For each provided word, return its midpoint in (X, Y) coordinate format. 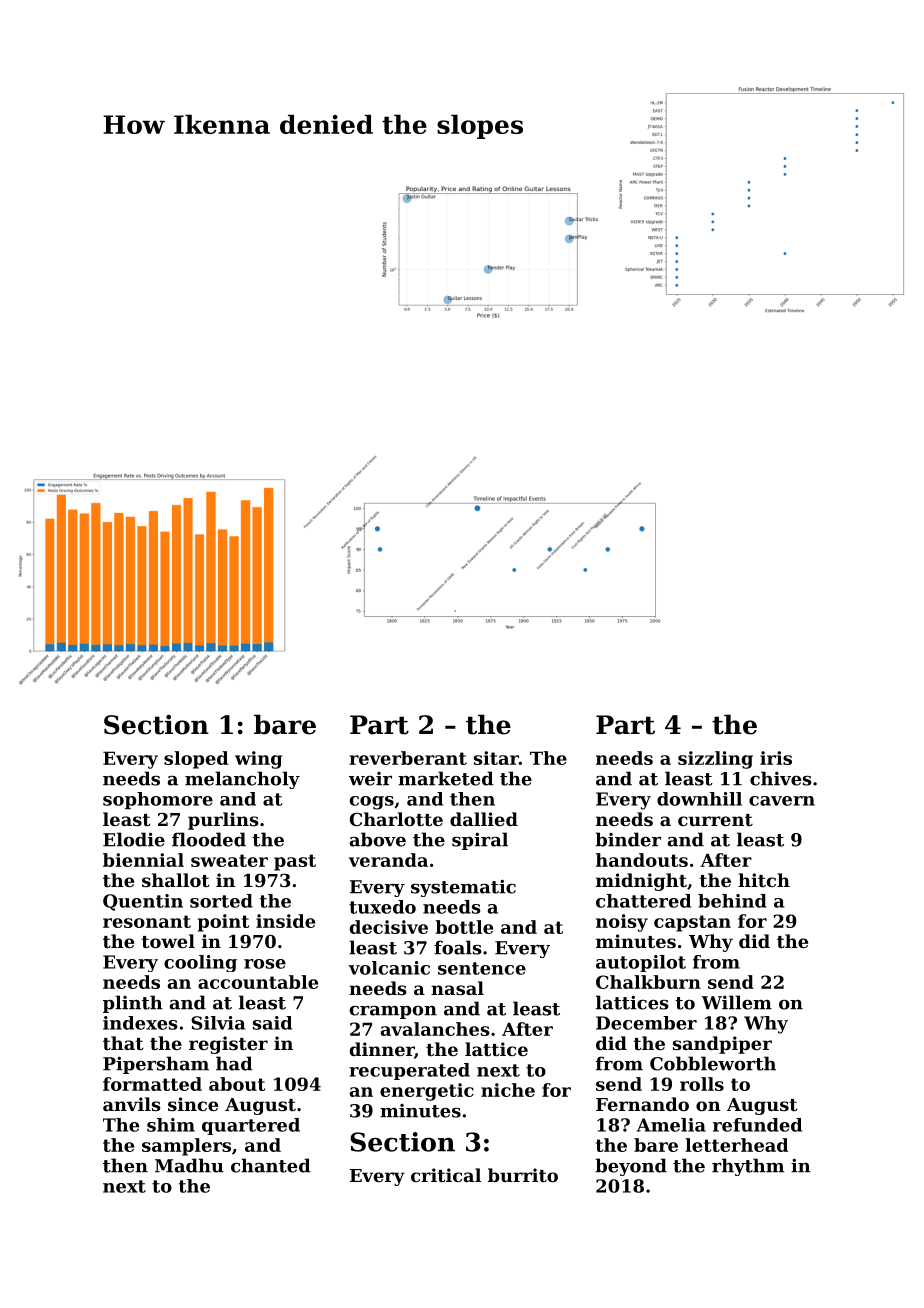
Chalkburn (648, 982)
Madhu (189, 1165)
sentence (482, 968)
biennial (143, 860)
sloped (196, 760)
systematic (463, 888)
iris (776, 758)
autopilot (641, 963)
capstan (692, 923)
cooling (200, 963)
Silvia (218, 1023)
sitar (496, 758)
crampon (393, 1012)
